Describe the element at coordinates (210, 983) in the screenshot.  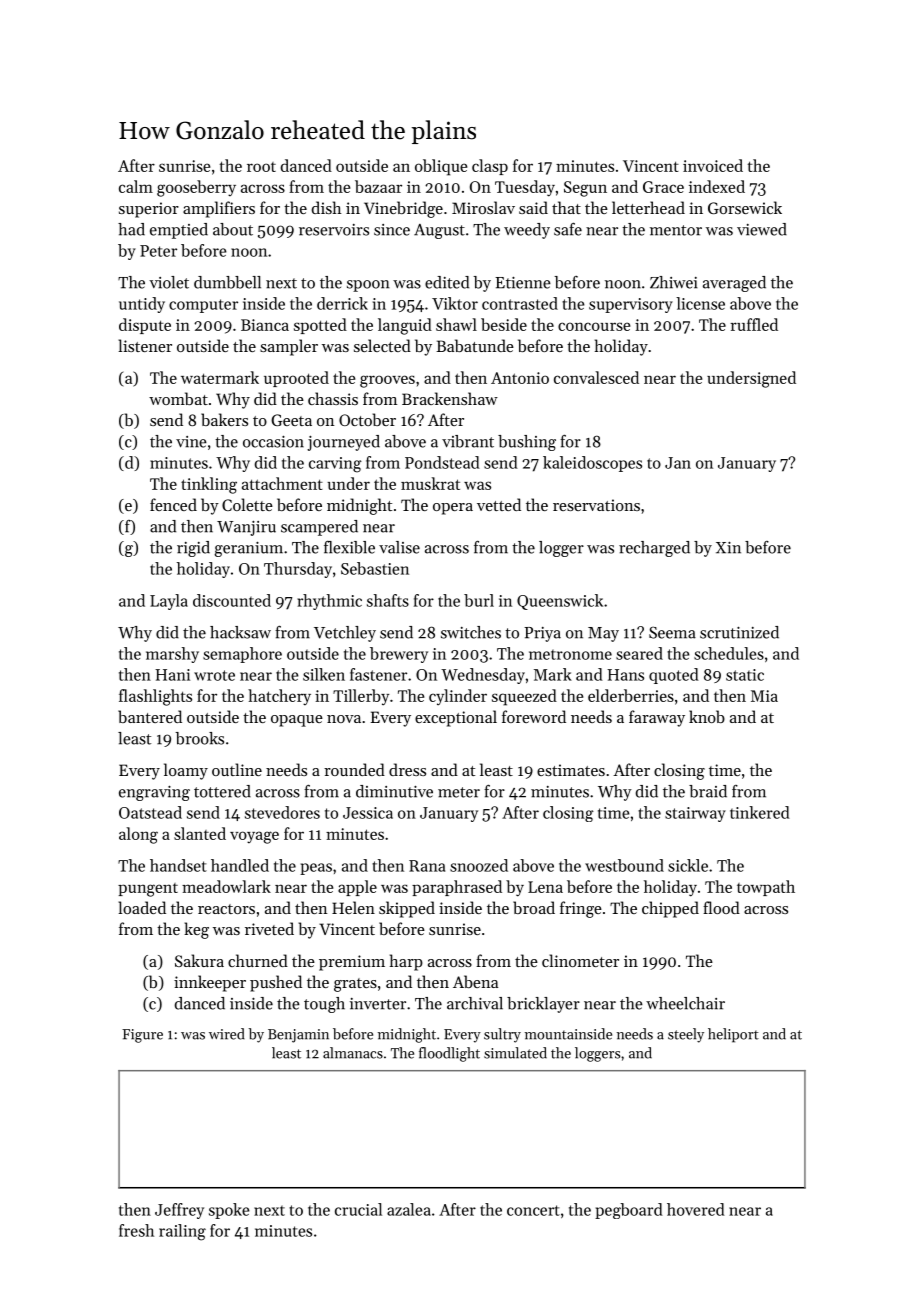
I see `innkeeper` at that location.
